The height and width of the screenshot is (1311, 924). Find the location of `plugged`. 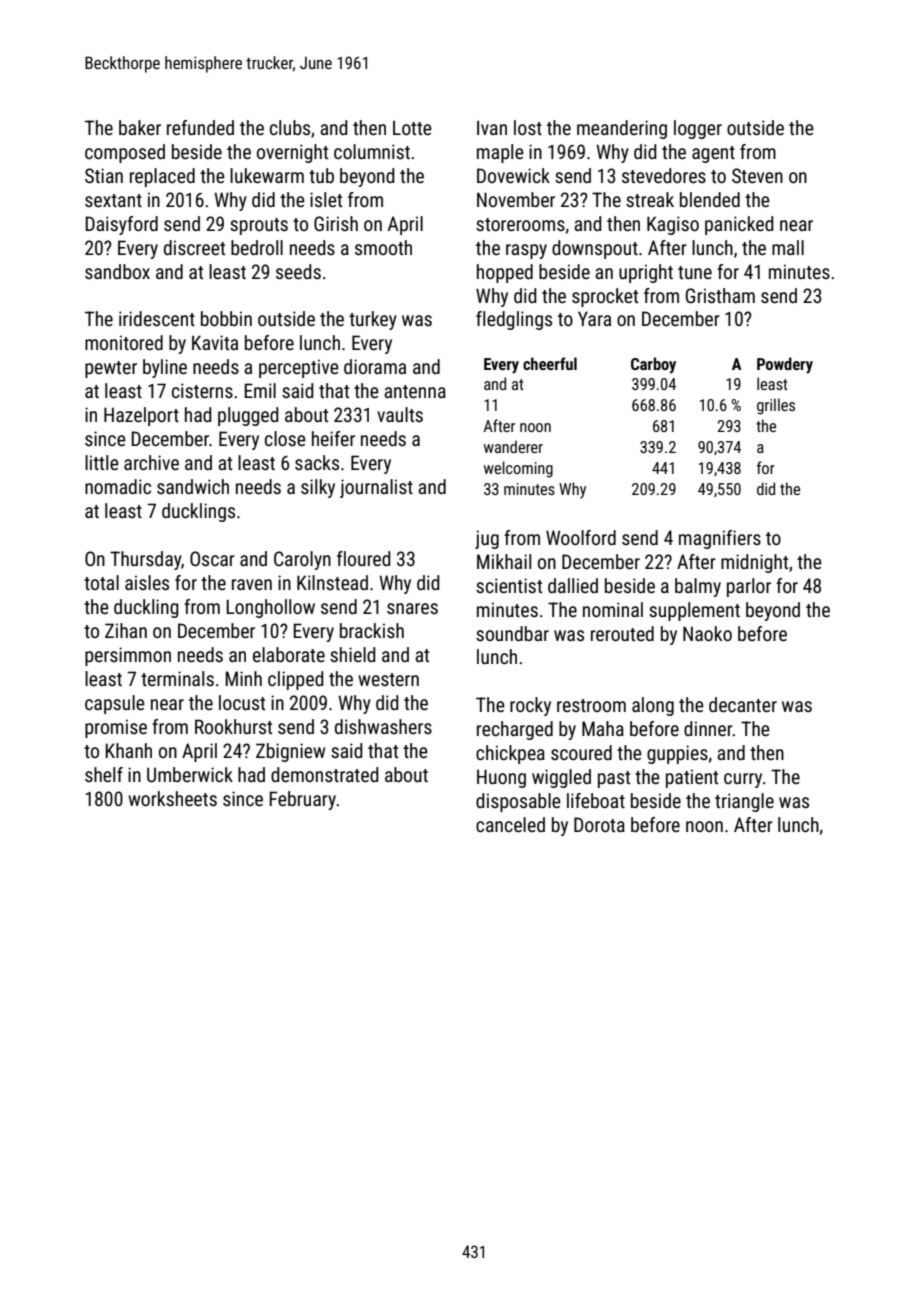

plugged is located at coordinates (248, 416).
